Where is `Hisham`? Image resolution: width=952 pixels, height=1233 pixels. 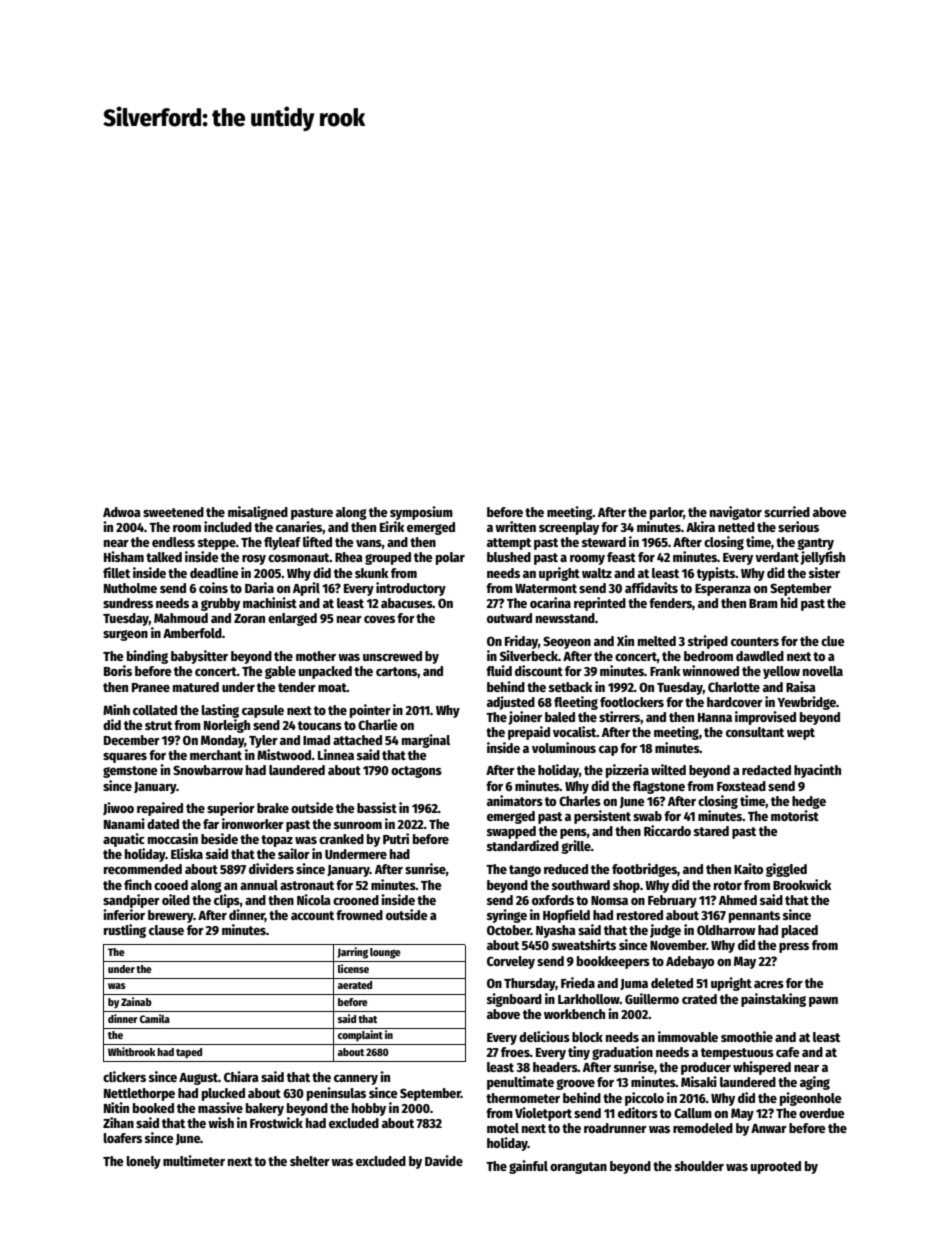
Hisham is located at coordinates (124, 556).
